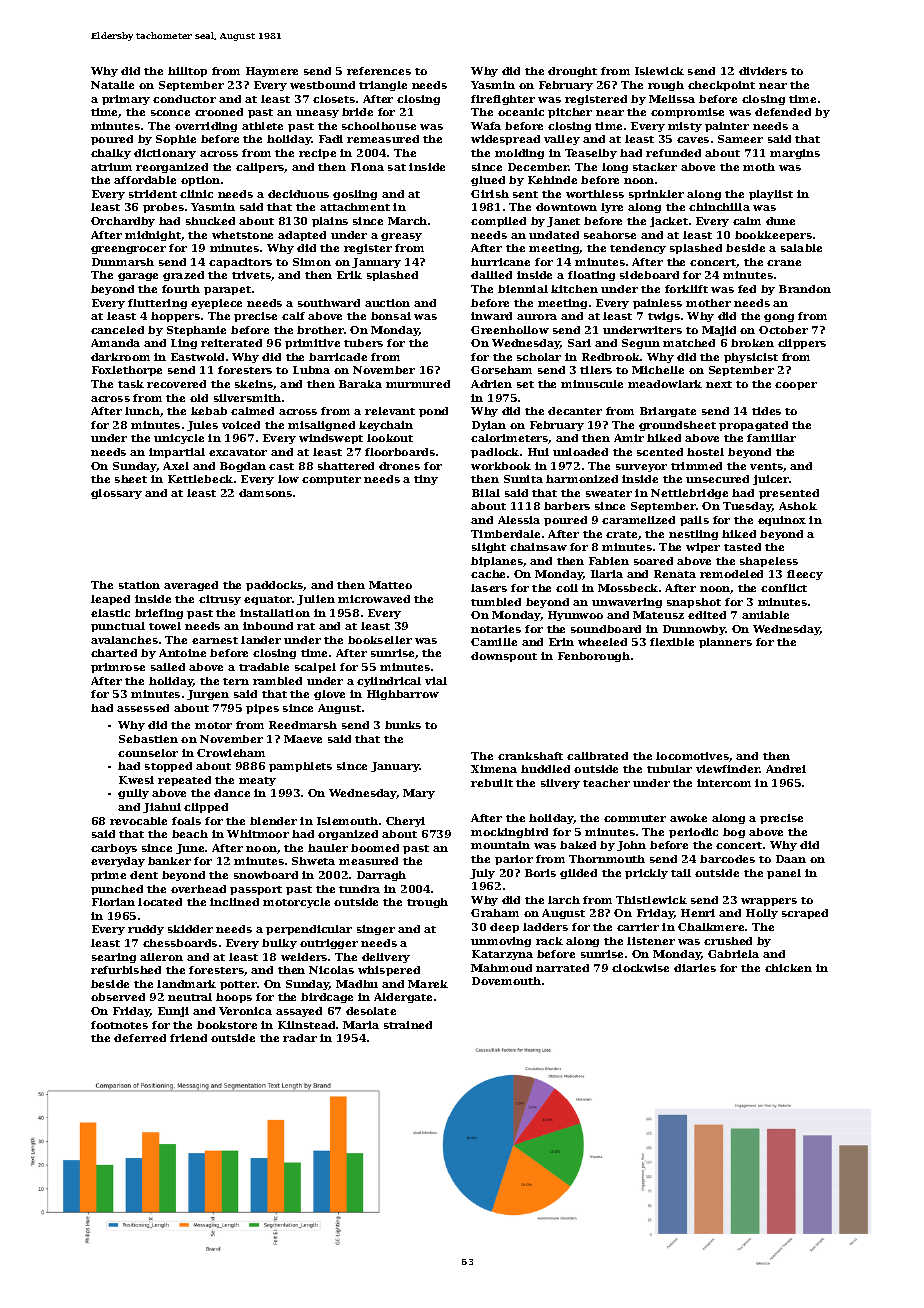 This document has width=924, height=1308. Describe the element at coordinates (188, 1038) in the document. I see `friend` at that location.
